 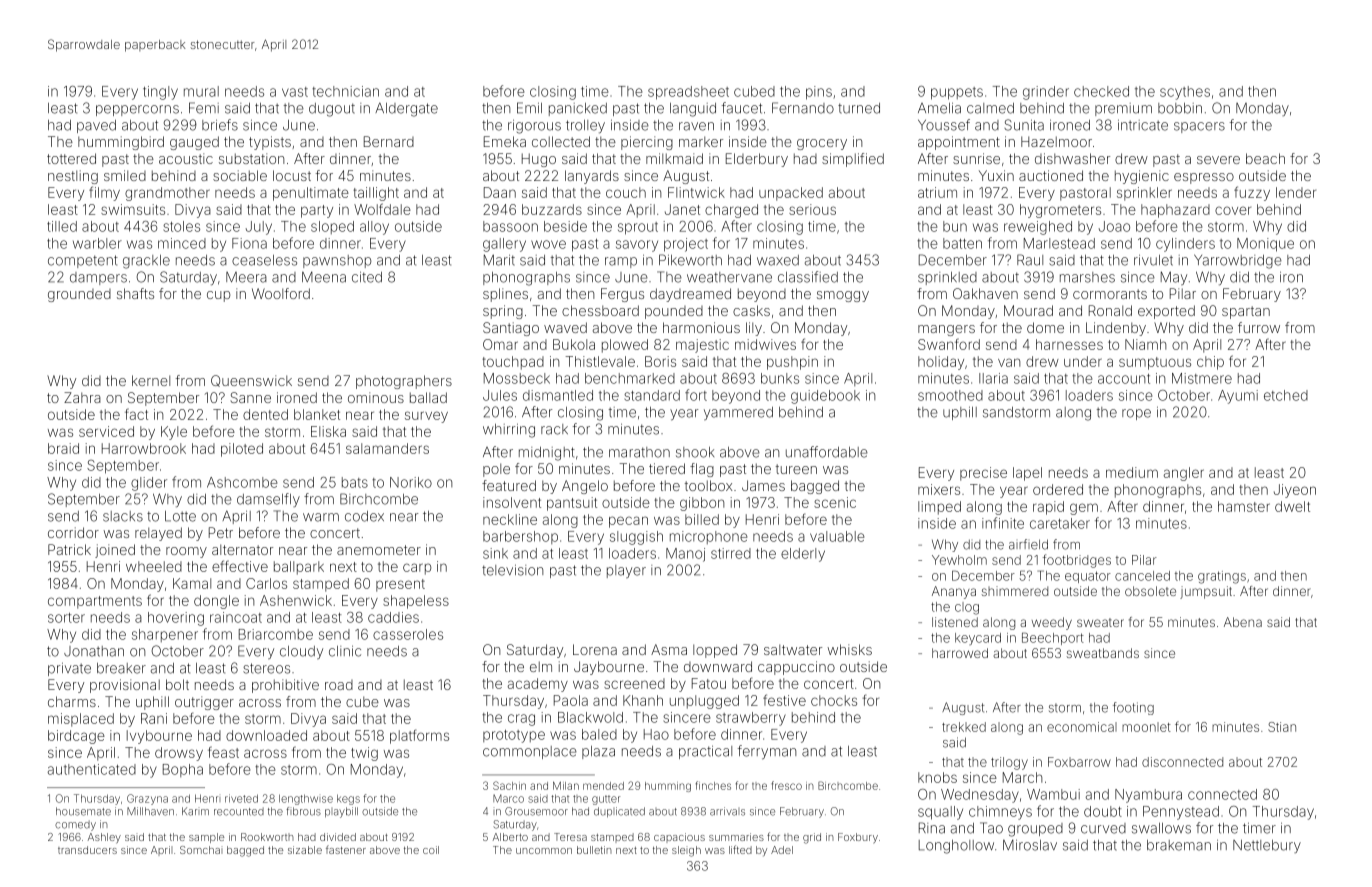 I want to click on checked, so click(x=1101, y=91).
